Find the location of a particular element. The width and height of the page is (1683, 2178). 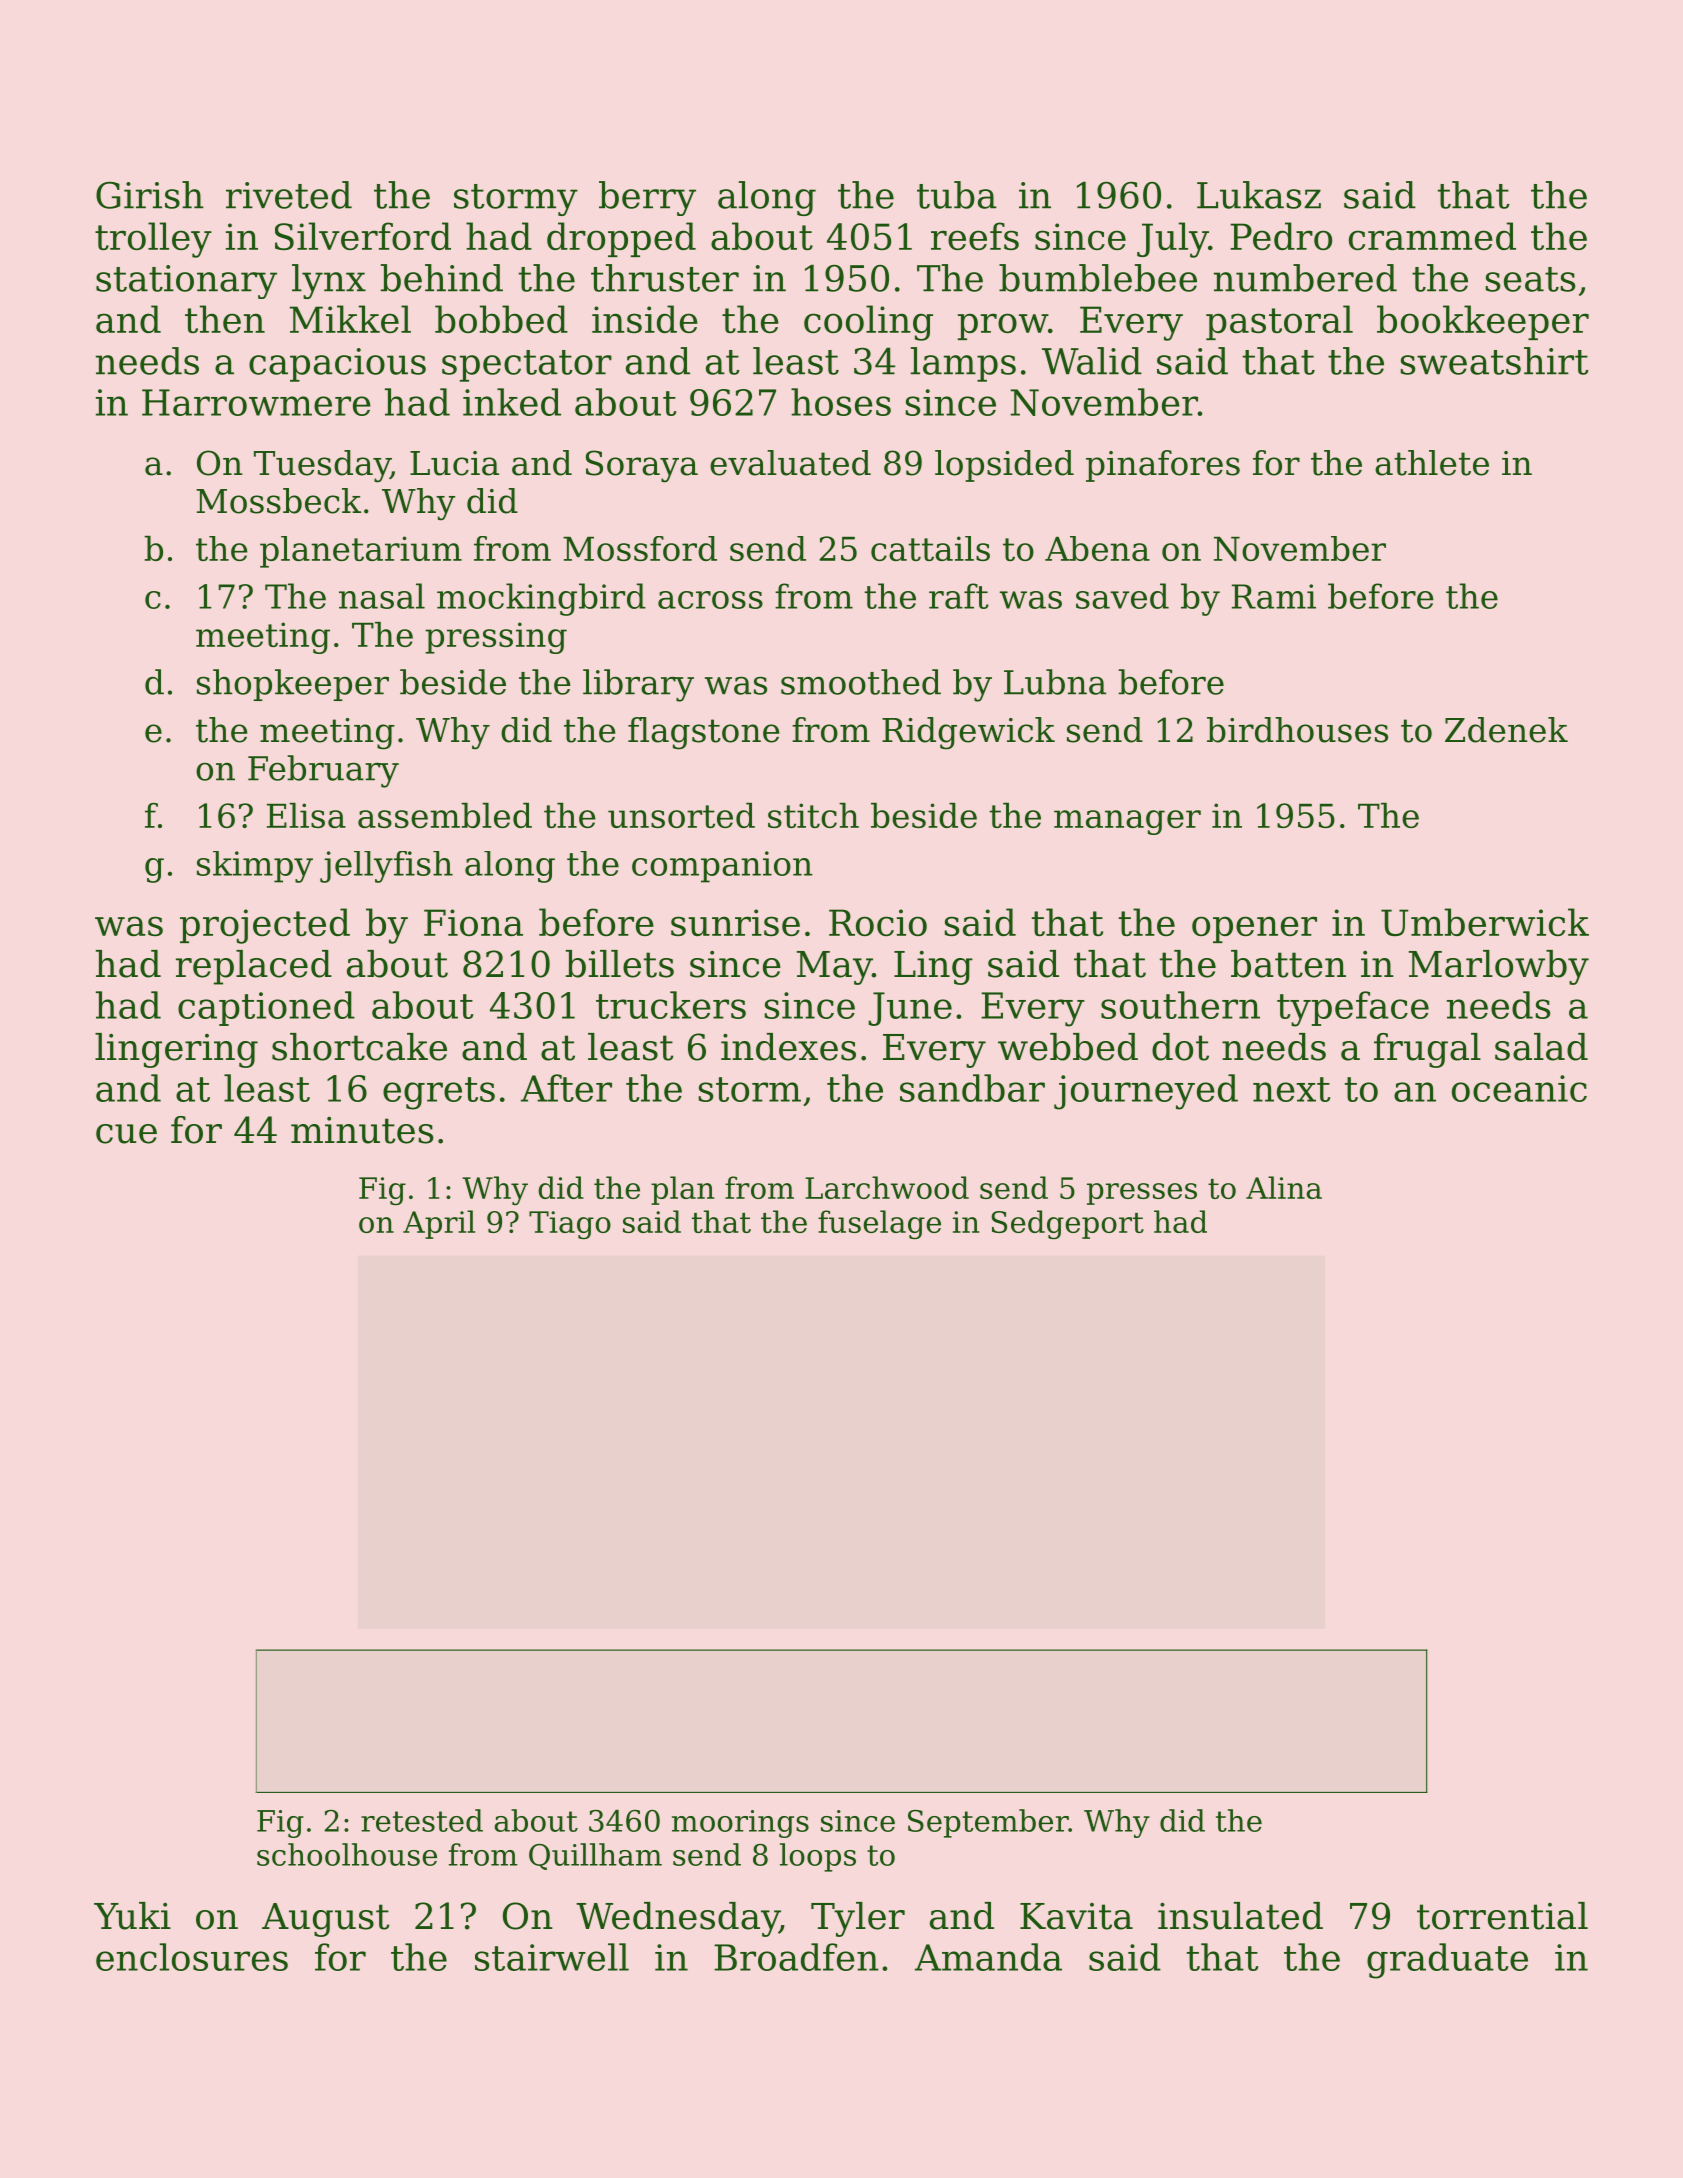

Larchwood is located at coordinates (887, 1187).
